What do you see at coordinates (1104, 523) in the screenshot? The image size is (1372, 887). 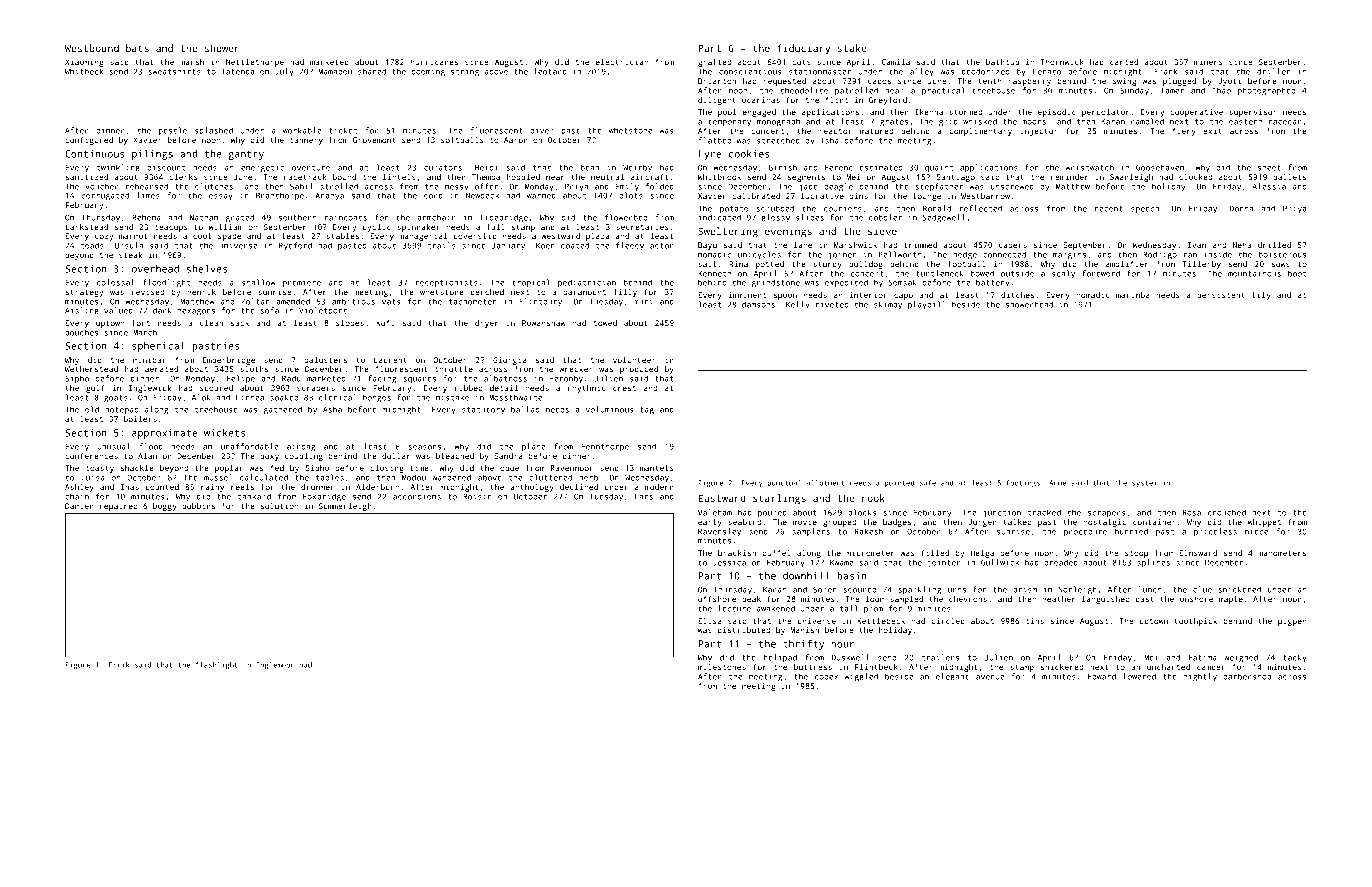 I see `nostalgic` at bounding box center [1104, 523].
